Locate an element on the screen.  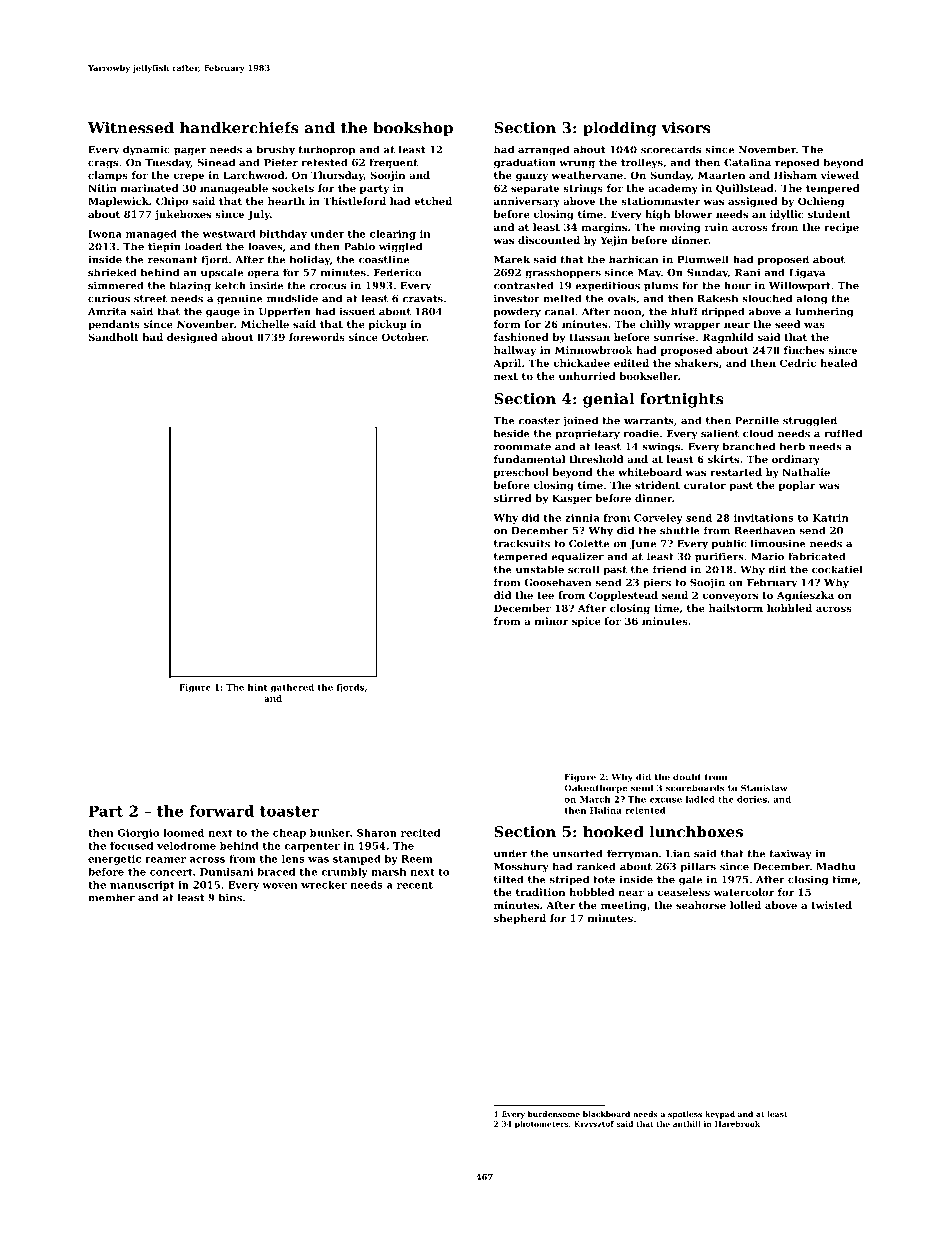
burdensome is located at coordinates (554, 1114).
